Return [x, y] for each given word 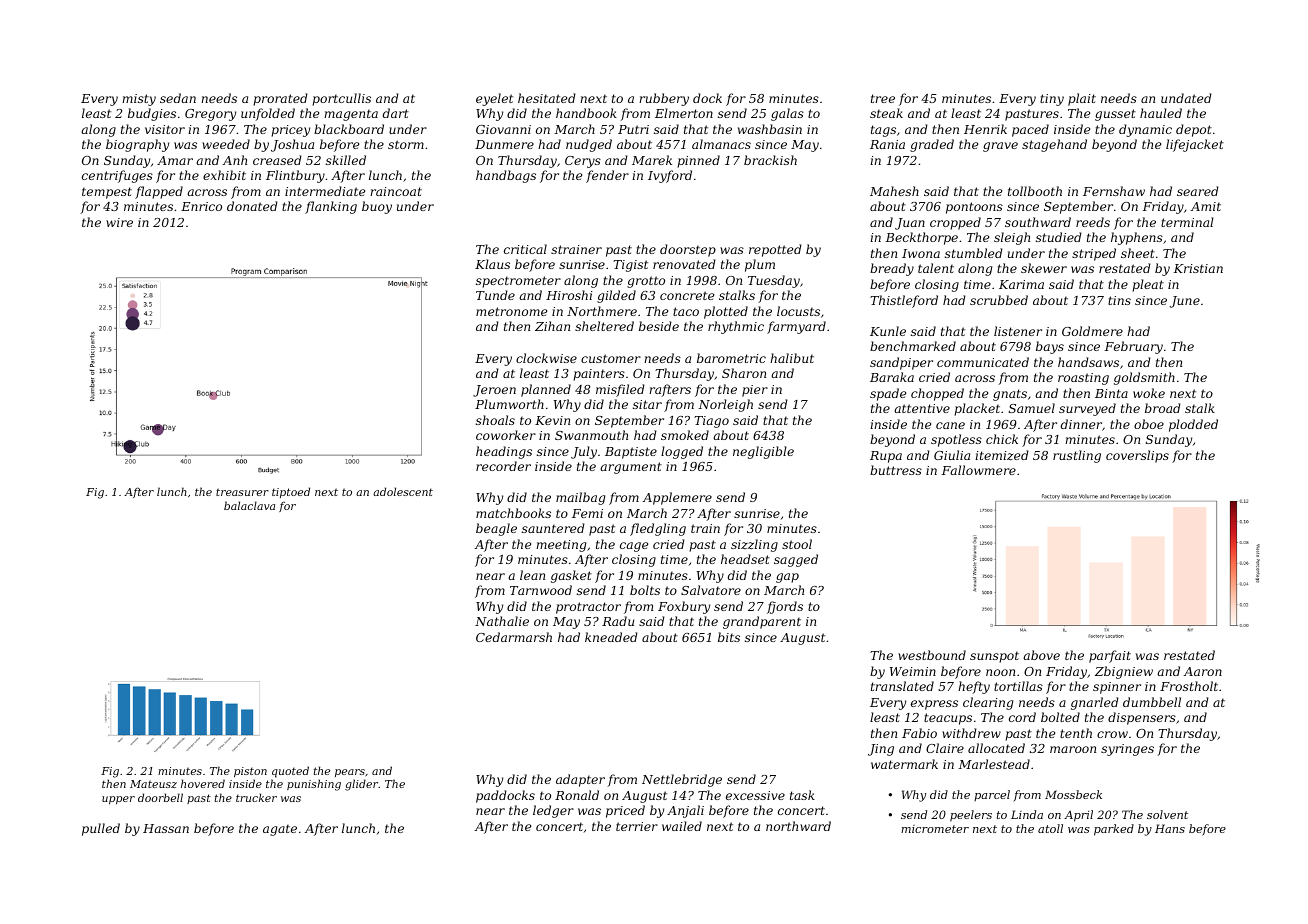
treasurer [242, 492]
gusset [1115, 115]
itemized [1002, 455]
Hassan [166, 828]
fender [607, 176]
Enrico [201, 206]
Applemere [677, 498]
